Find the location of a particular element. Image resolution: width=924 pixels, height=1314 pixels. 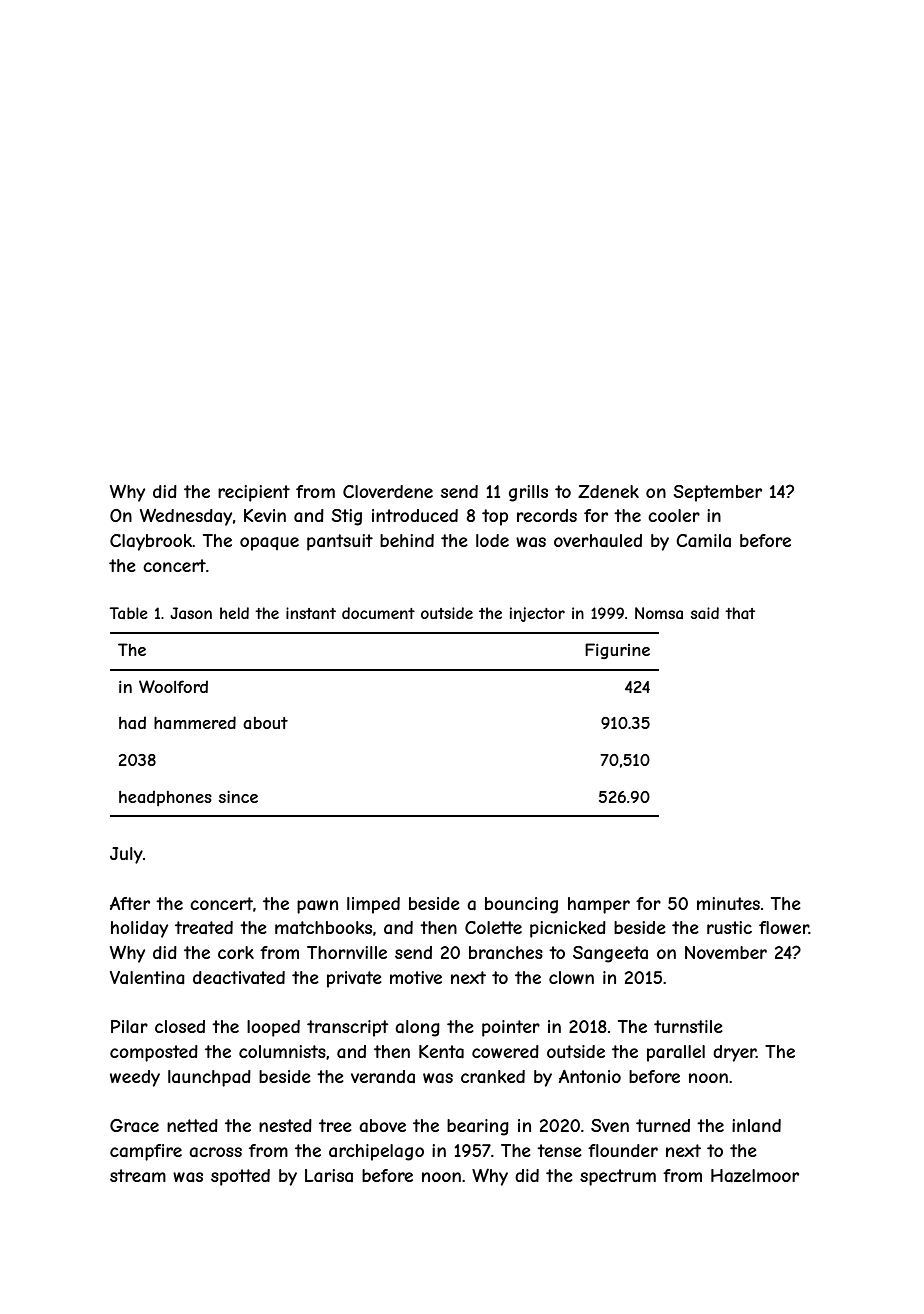

document is located at coordinates (378, 613).
